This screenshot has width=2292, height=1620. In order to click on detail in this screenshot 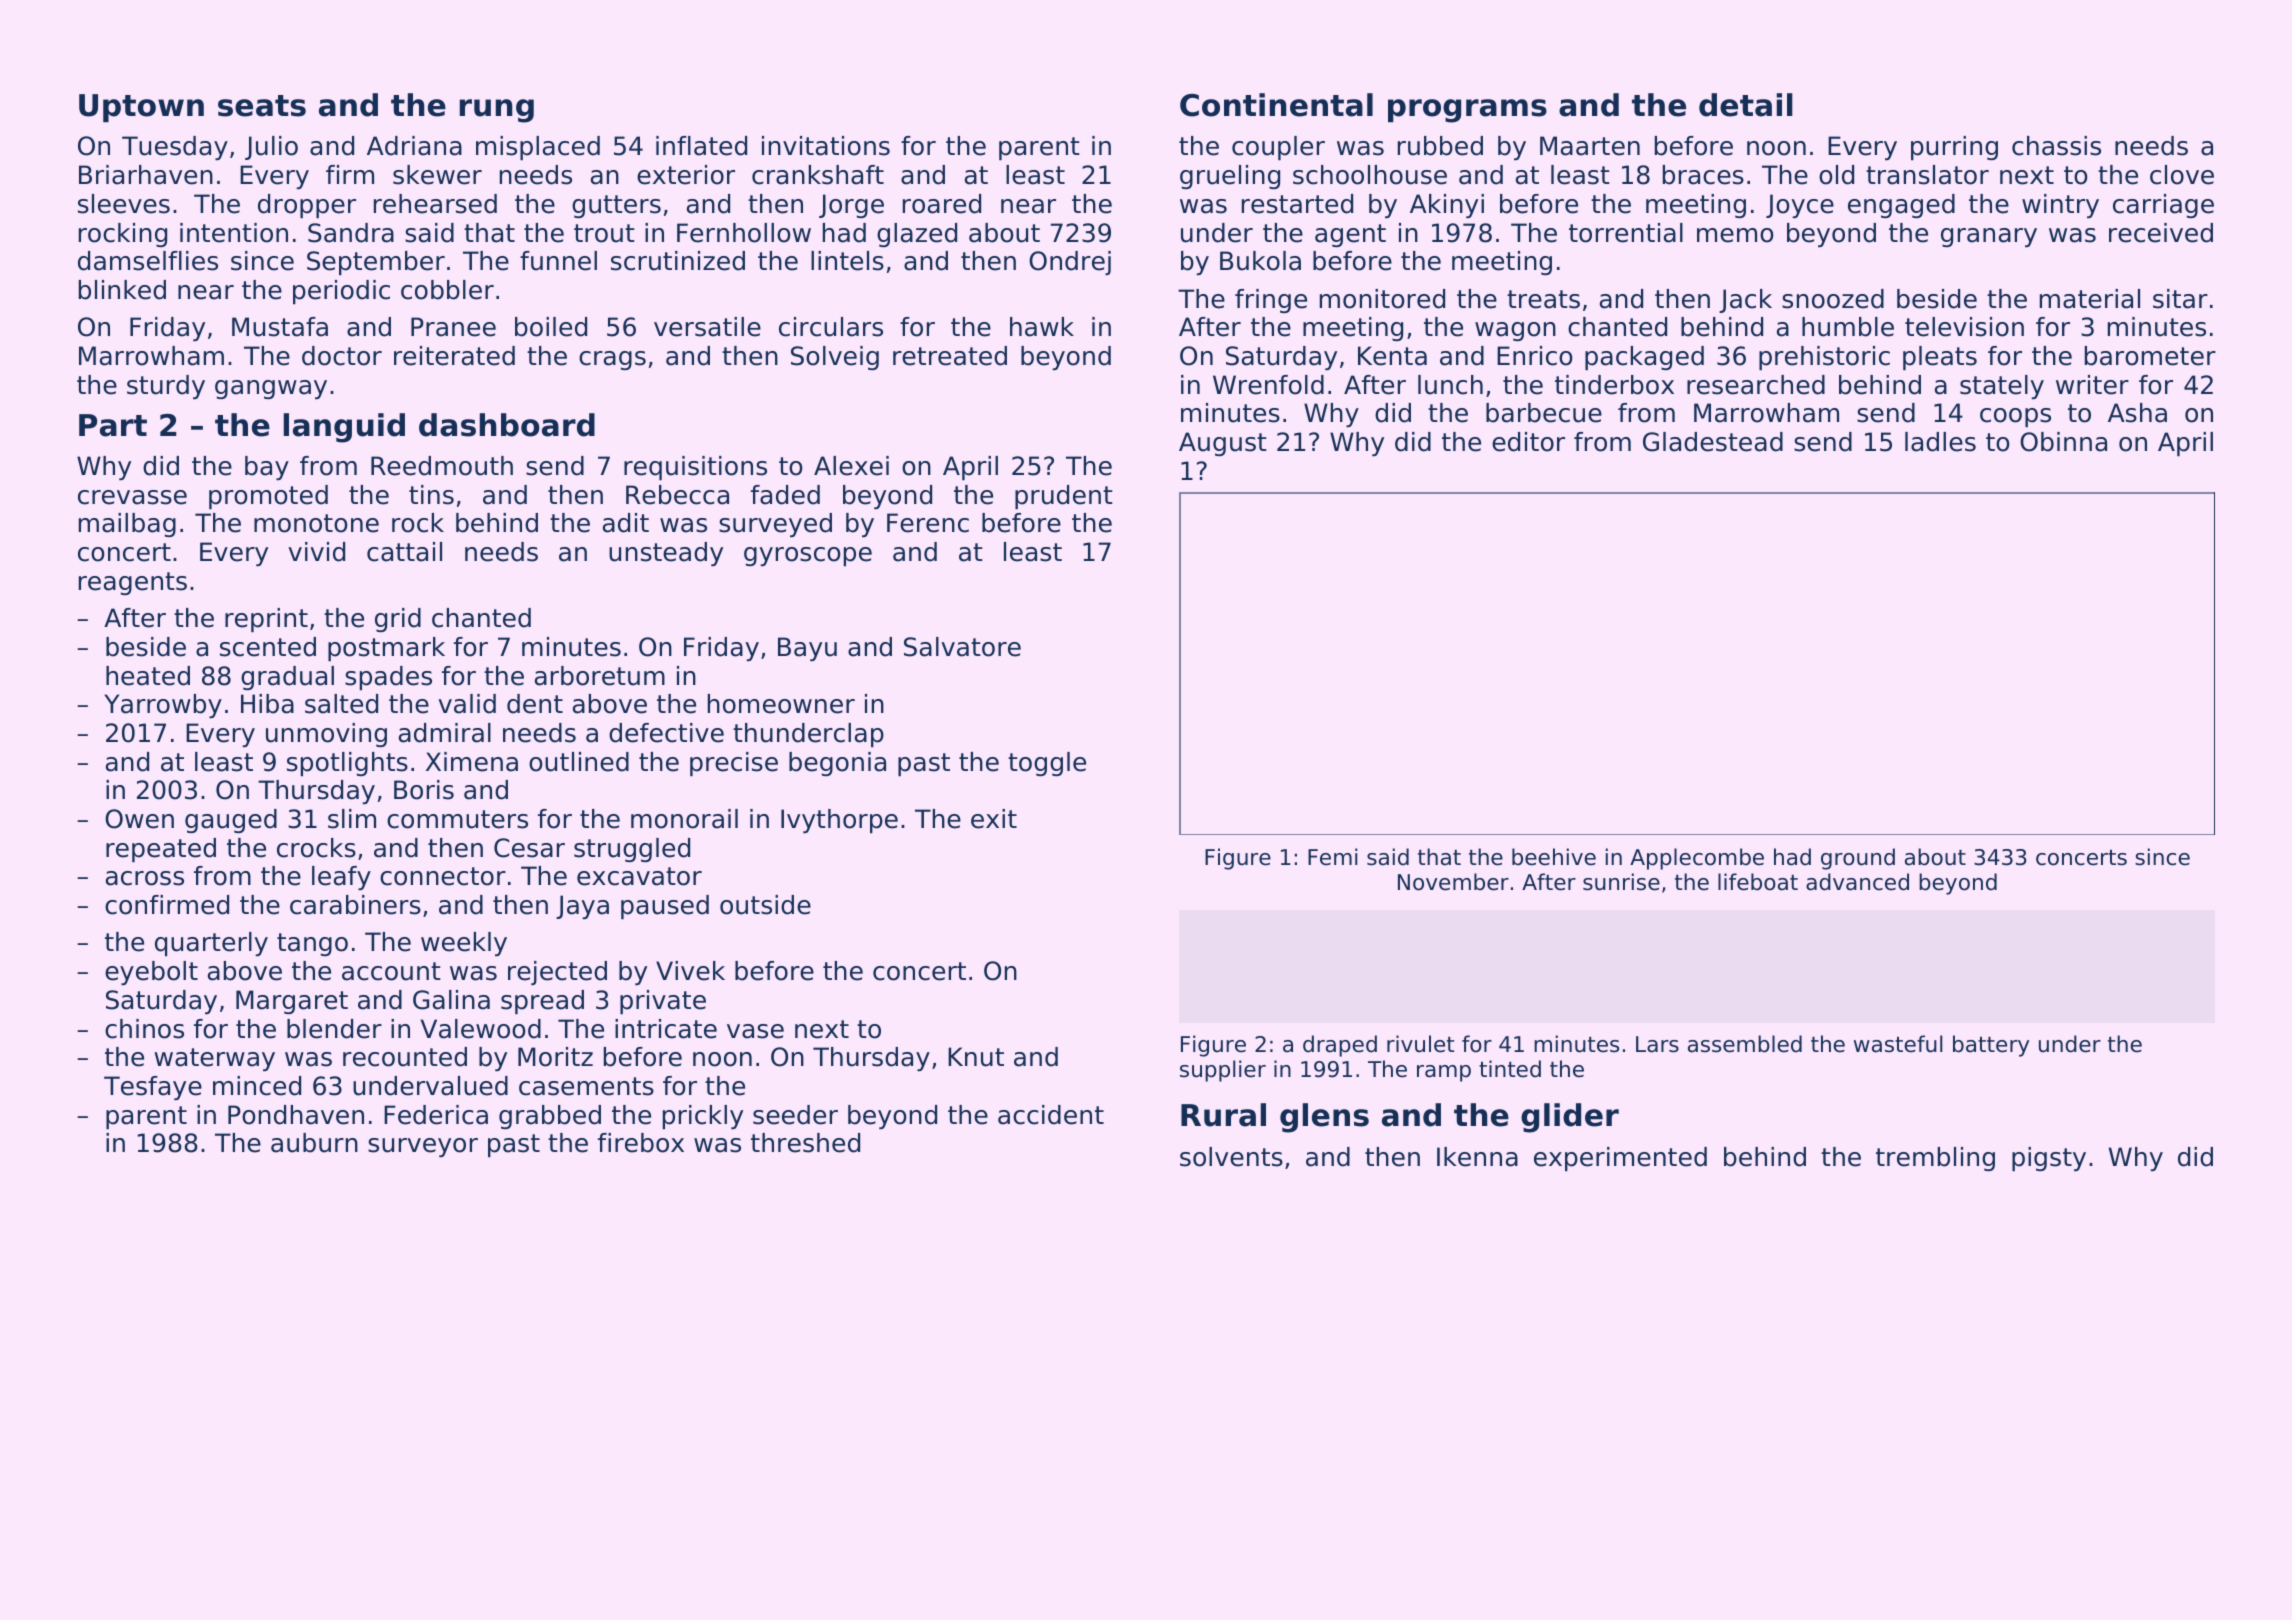, I will do `click(1746, 105)`.
